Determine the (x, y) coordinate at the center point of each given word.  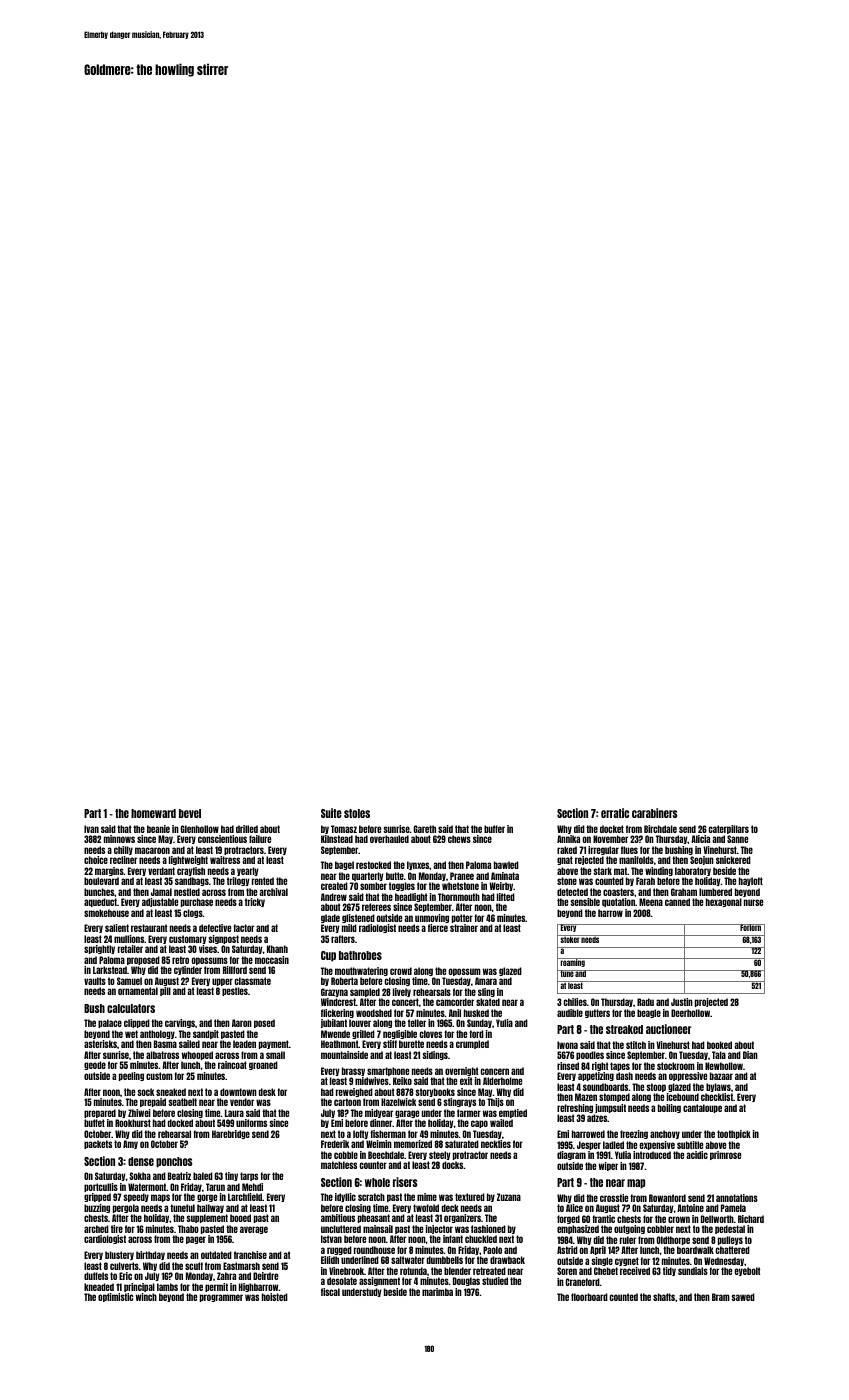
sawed (743, 1297)
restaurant (149, 928)
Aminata (505, 876)
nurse (753, 902)
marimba (437, 1292)
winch (146, 1297)
